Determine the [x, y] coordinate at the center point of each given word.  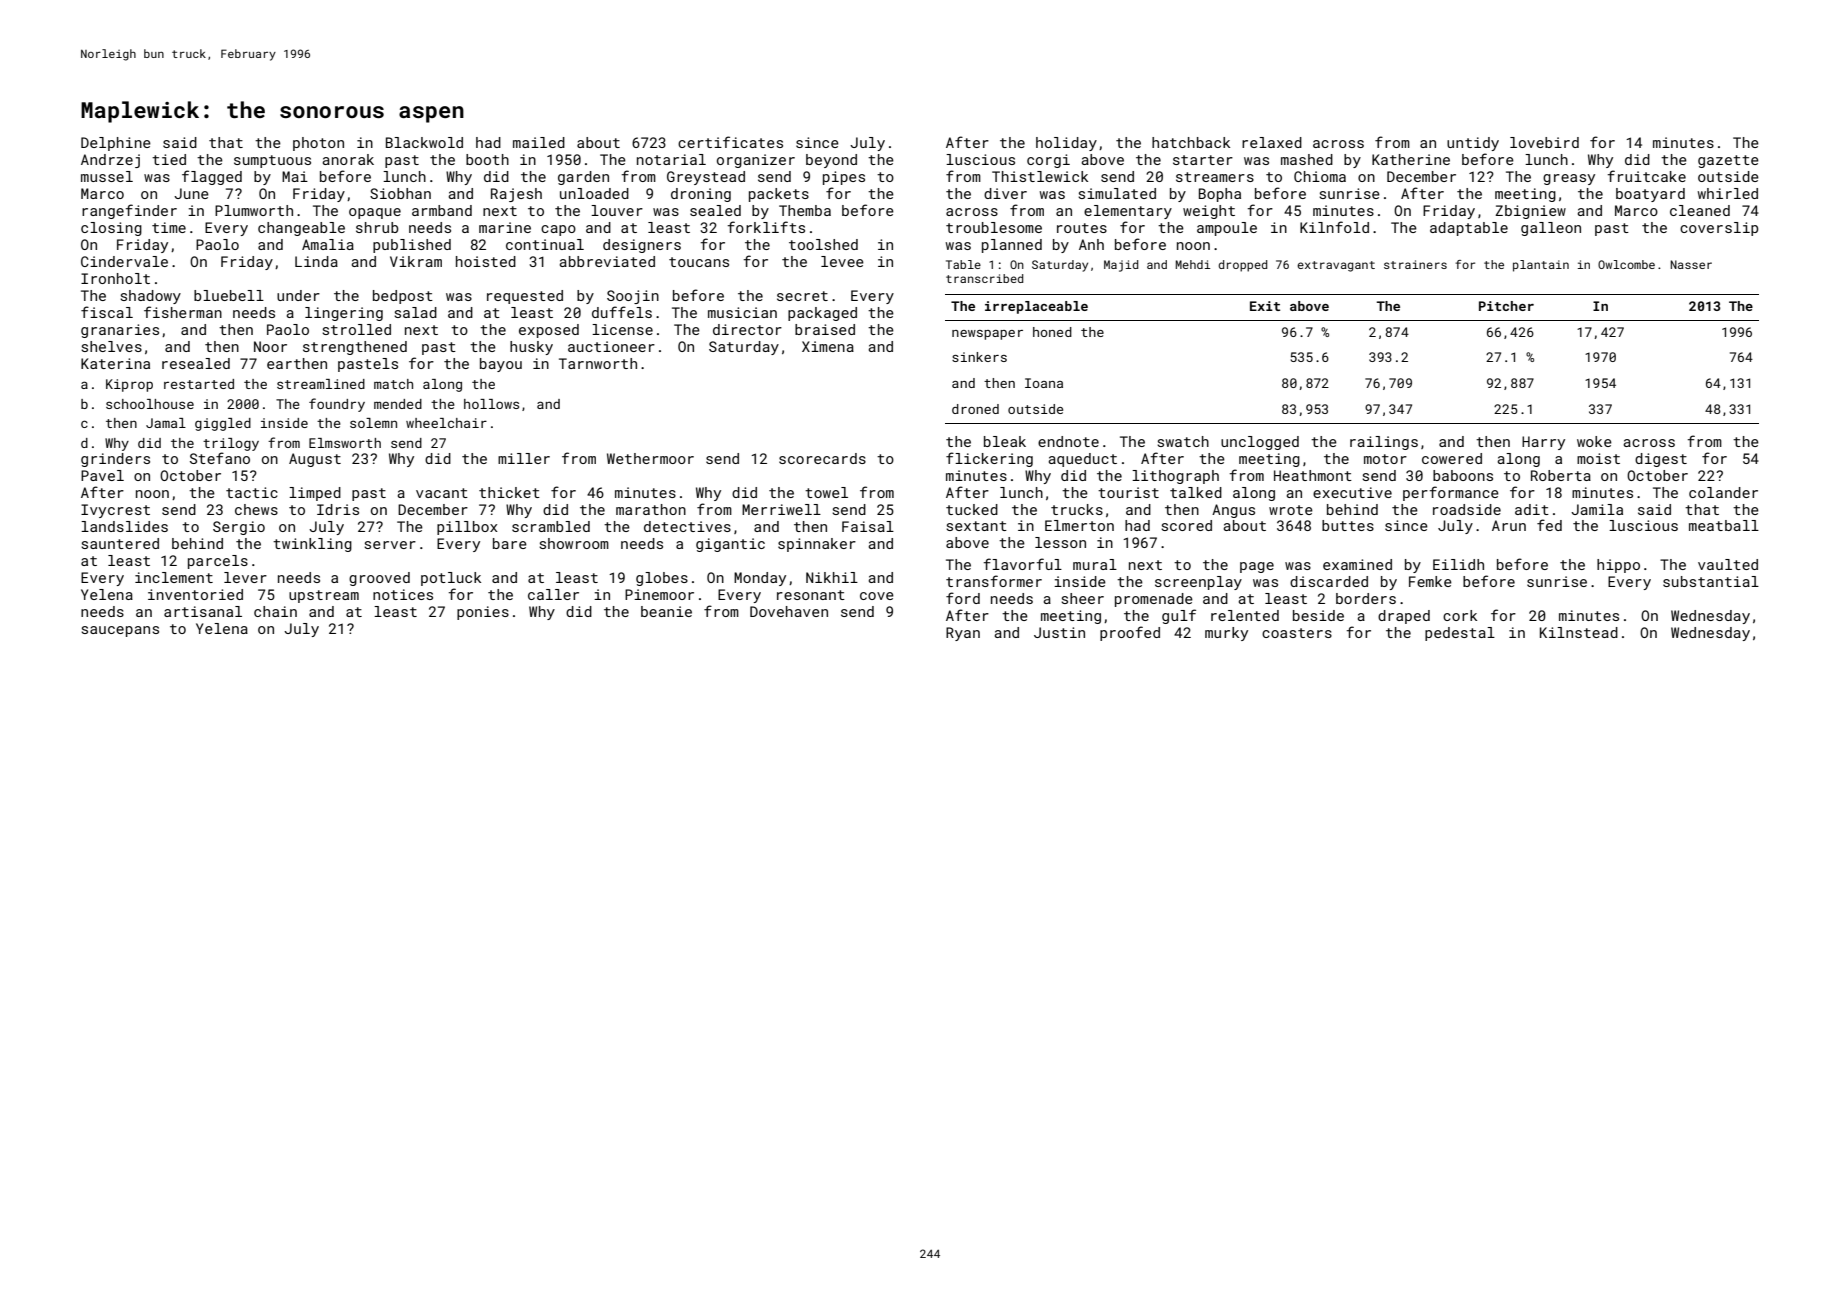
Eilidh [1458, 564]
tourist [1128, 492]
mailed [539, 142]
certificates [730, 142]
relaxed [1272, 142]
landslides [124, 526]
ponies [483, 613]
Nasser [1691, 264]
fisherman [183, 312]
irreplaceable [1036, 307]
